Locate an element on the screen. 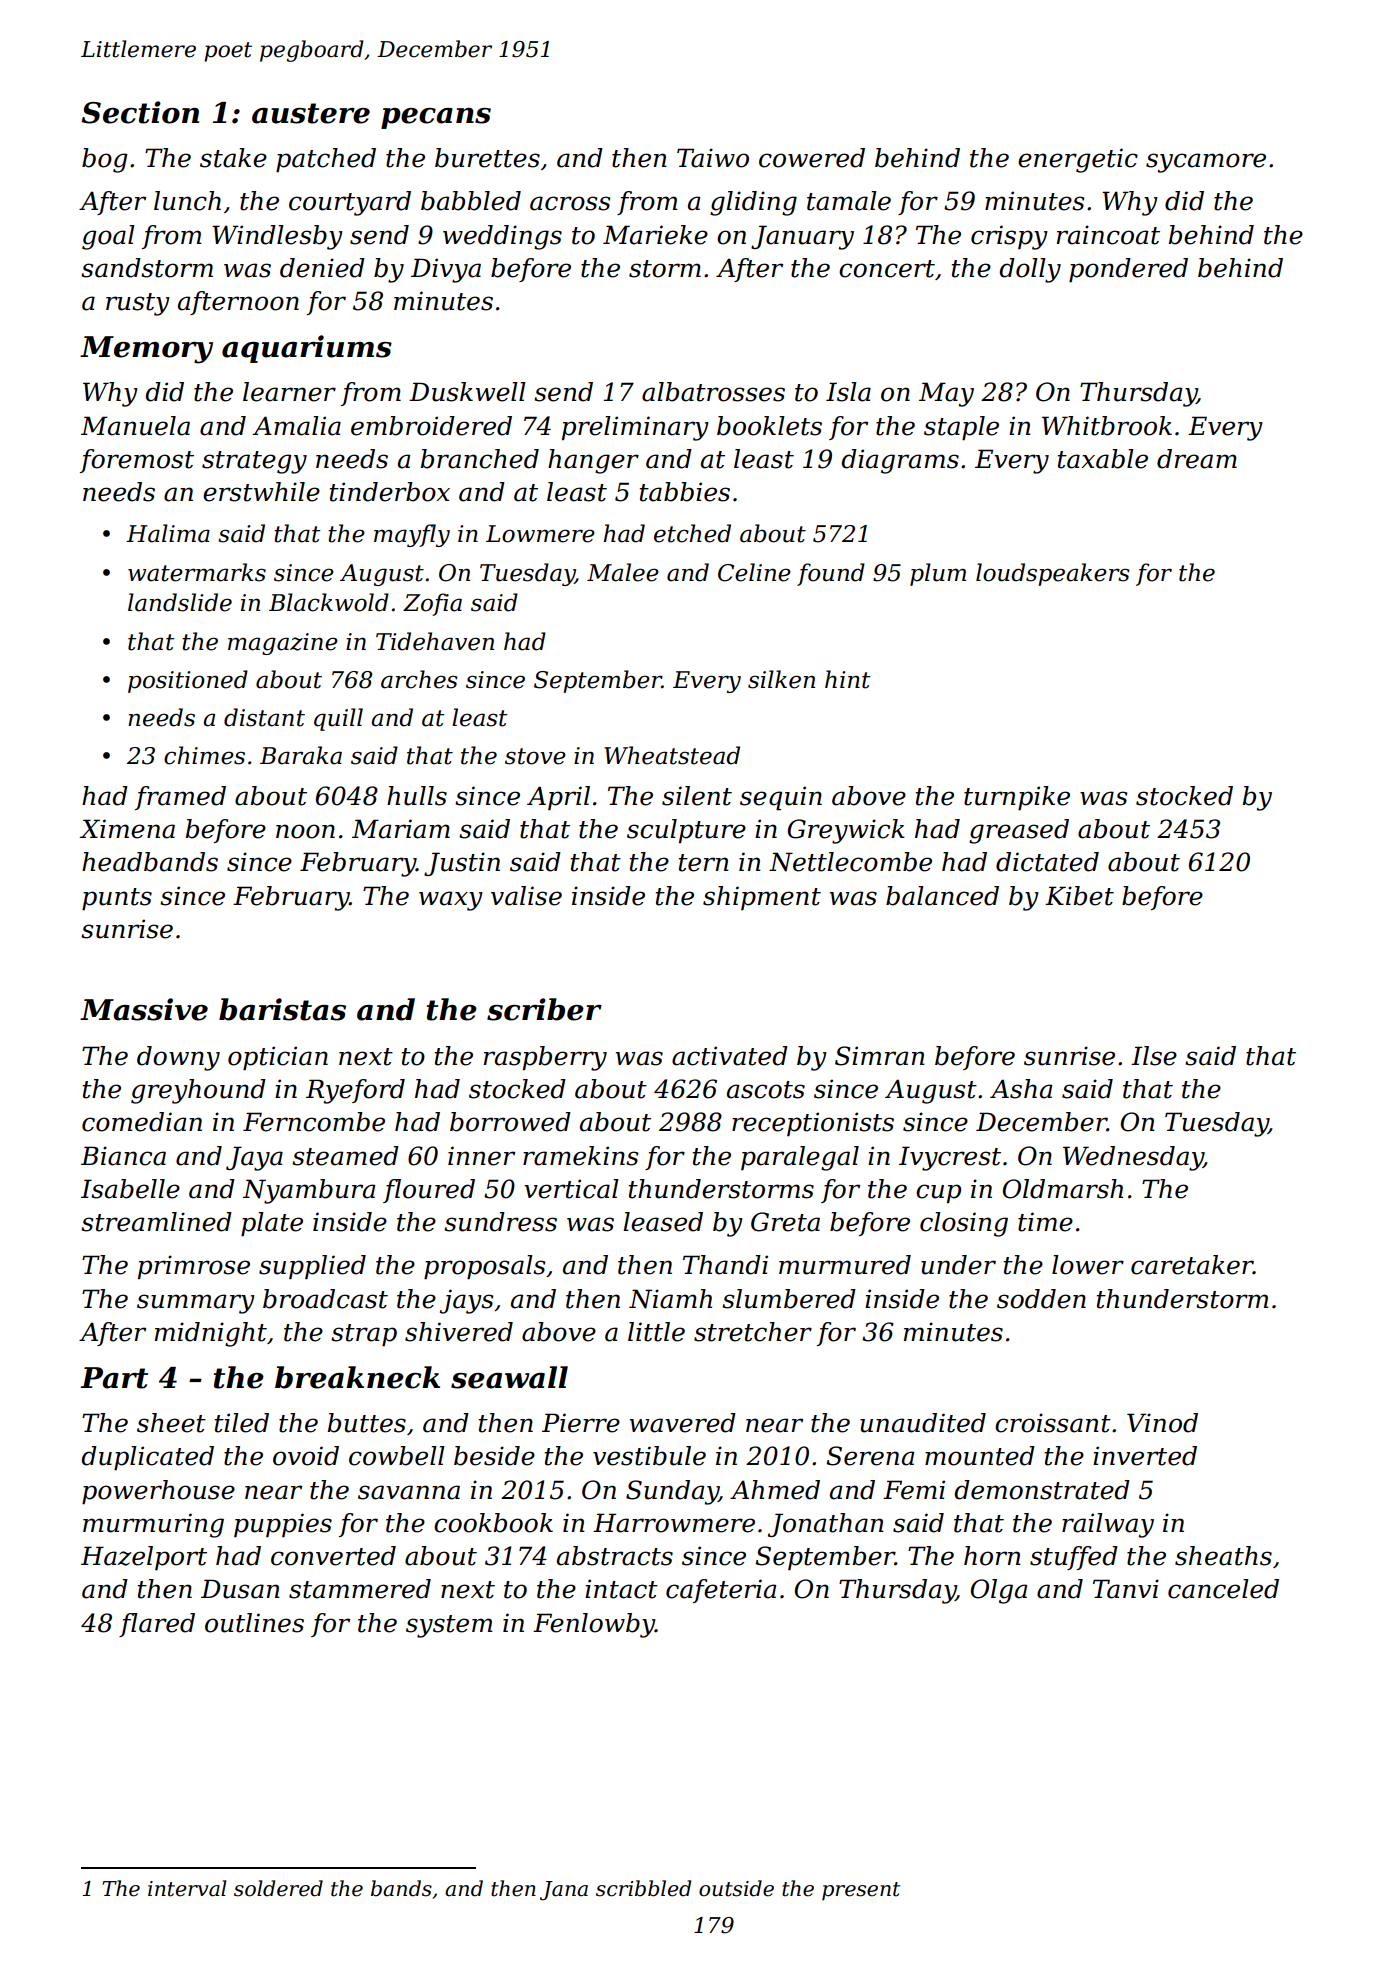 The height and width of the screenshot is (1969, 1386). activated is located at coordinates (730, 1056).
